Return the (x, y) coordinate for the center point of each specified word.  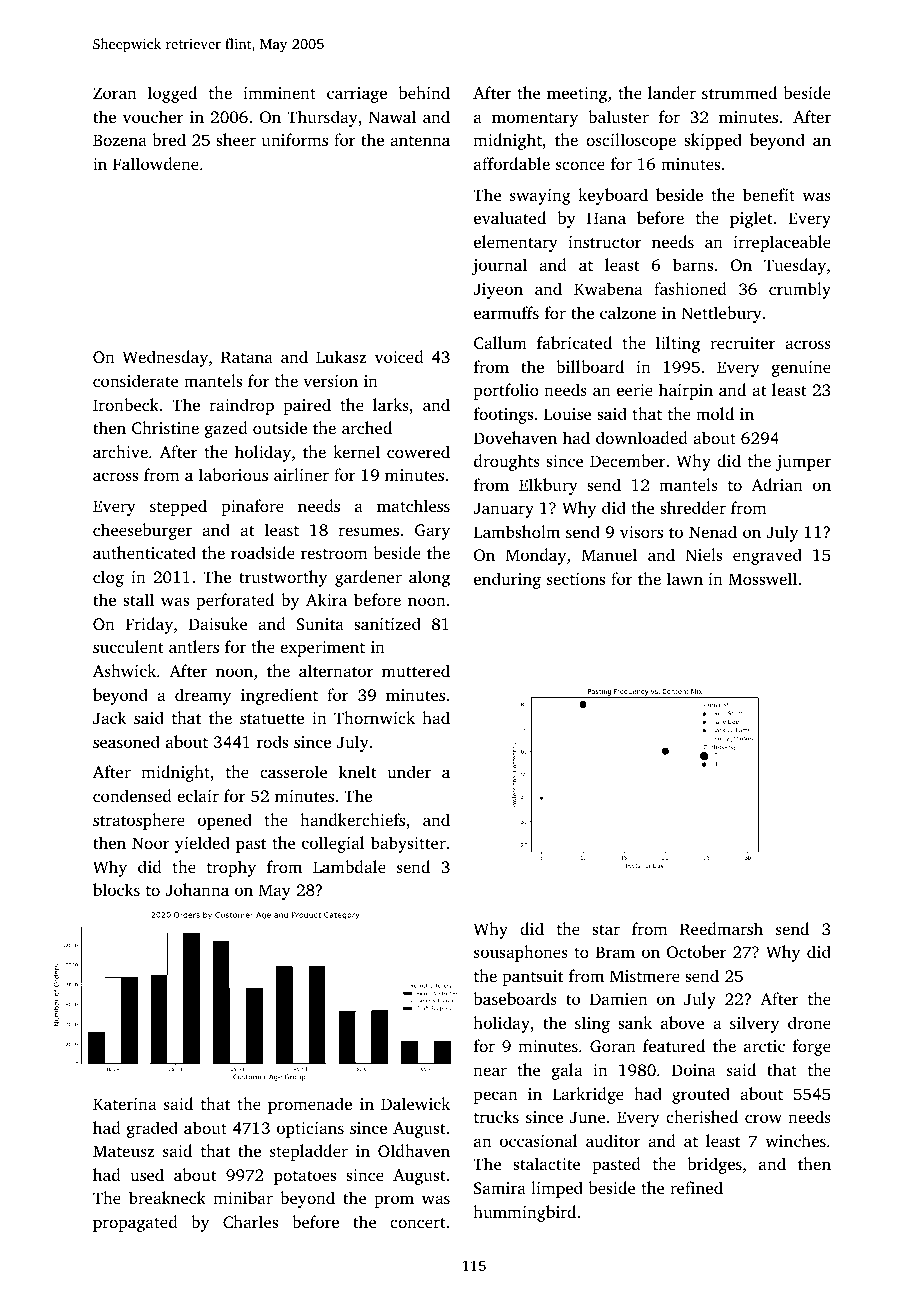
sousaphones (521, 953)
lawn (685, 578)
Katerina (125, 1104)
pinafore (252, 507)
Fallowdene (156, 163)
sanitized (387, 623)
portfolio (506, 391)
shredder (693, 507)
